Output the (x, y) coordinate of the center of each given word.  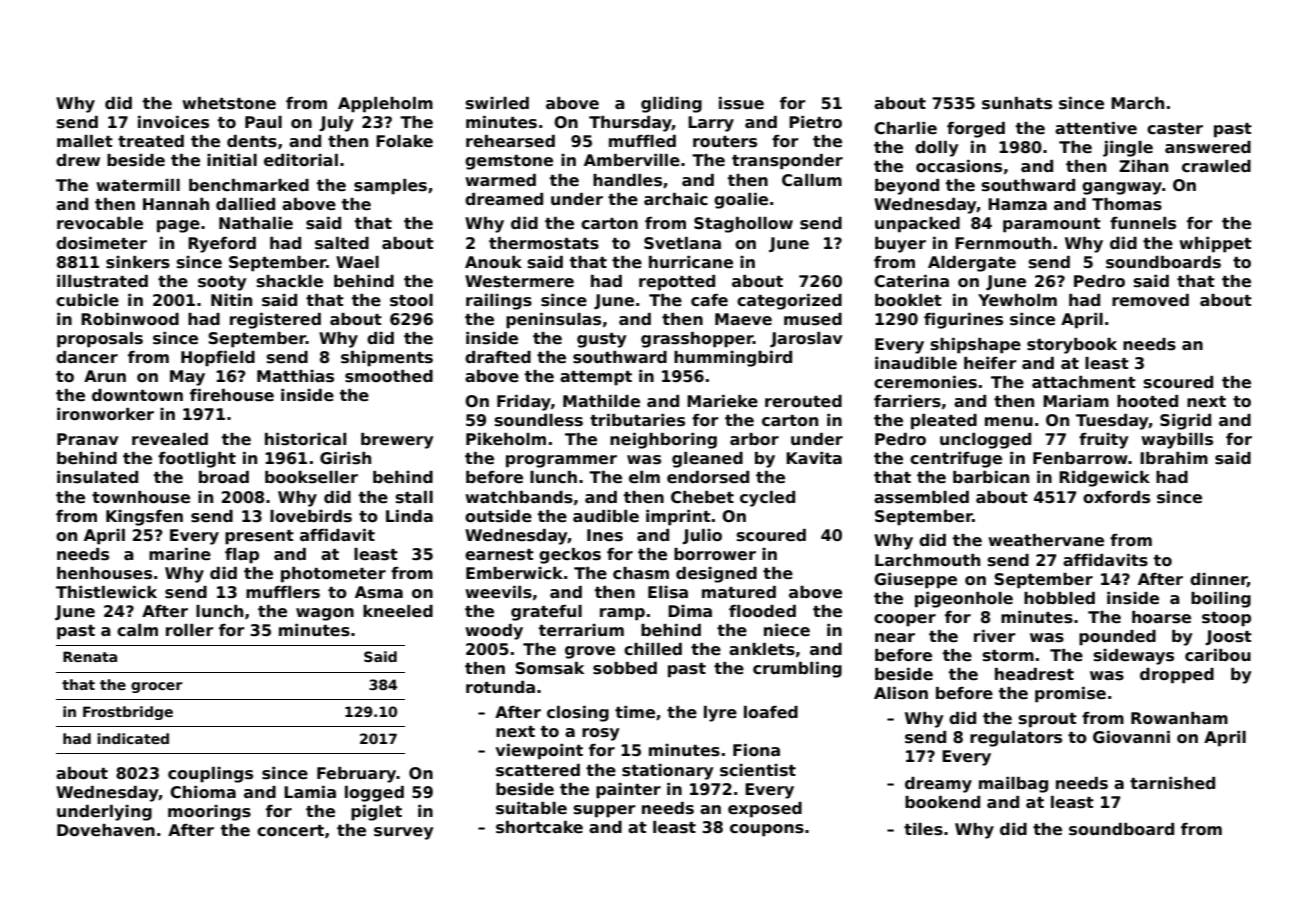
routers (725, 142)
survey (404, 833)
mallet (85, 141)
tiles (923, 829)
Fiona (756, 750)
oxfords (1116, 497)
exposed (765, 810)
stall (414, 497)
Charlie (905, 128)
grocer (157, 687)
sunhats (1017, 103)
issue (741, 103)
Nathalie (256, 223)
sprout (1048, 720)
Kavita (814, 458)
